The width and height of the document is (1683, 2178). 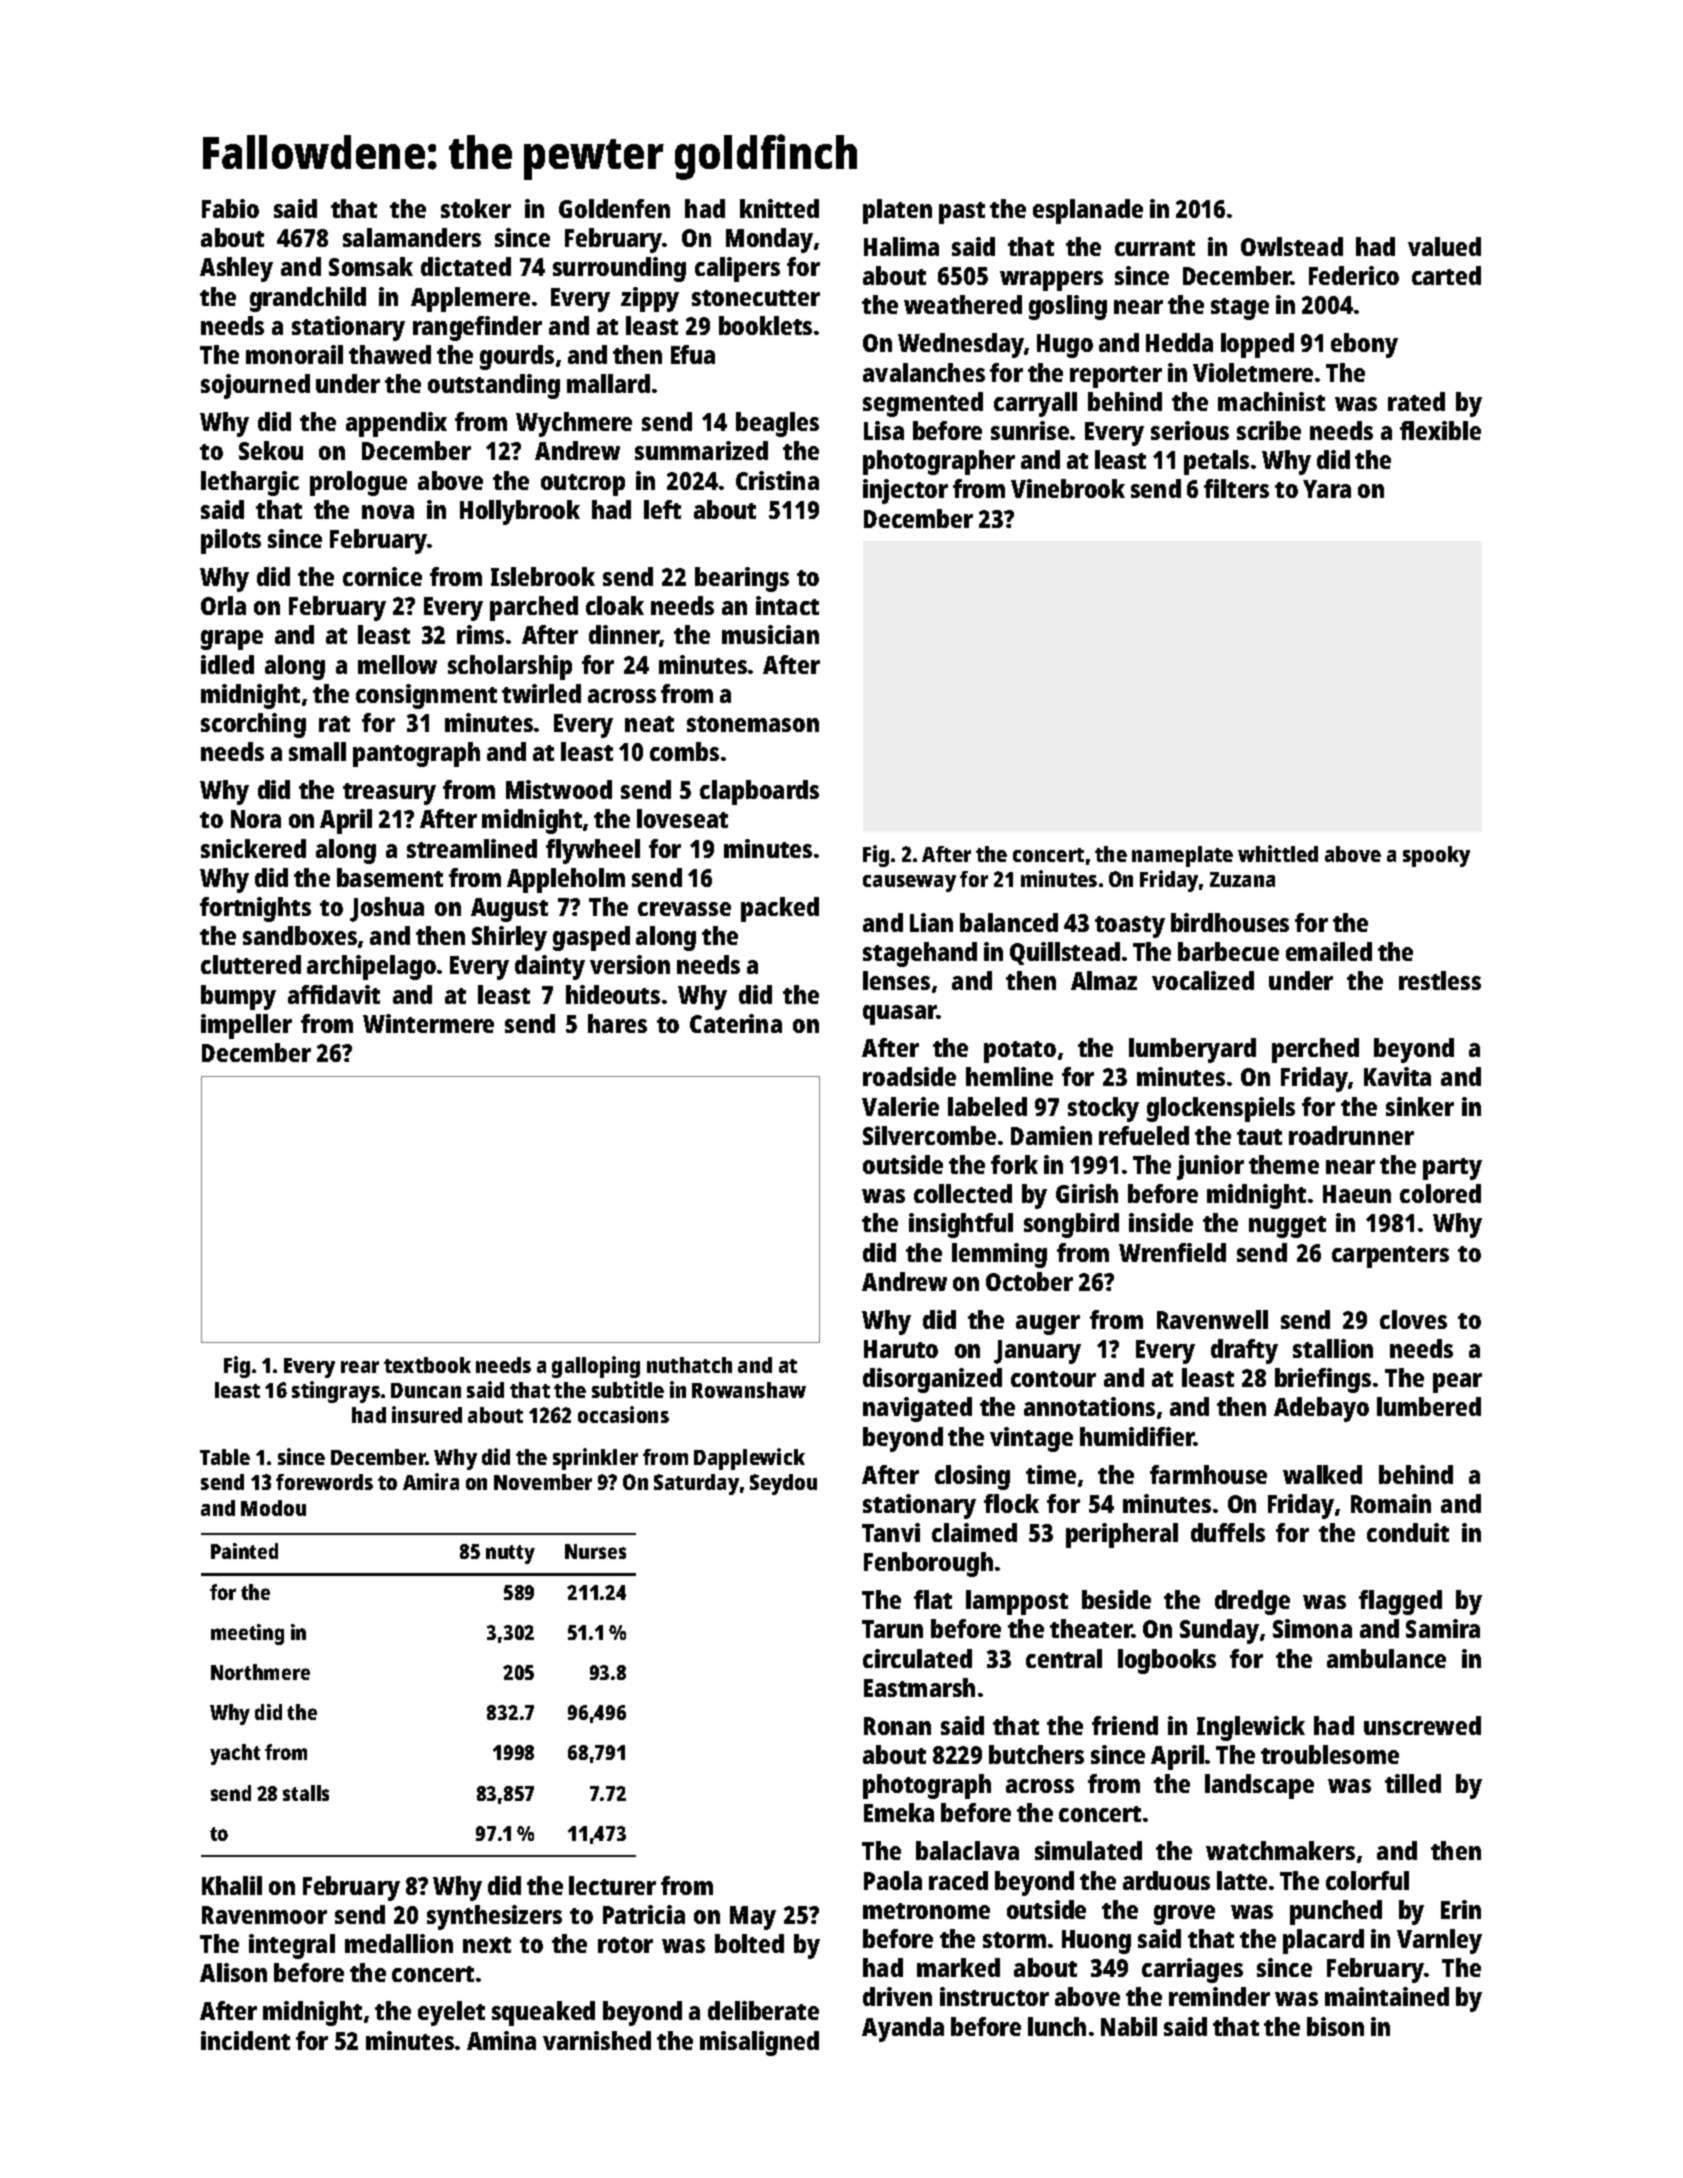 I want to click on Goldenfen, so click(x=614, y=208).
